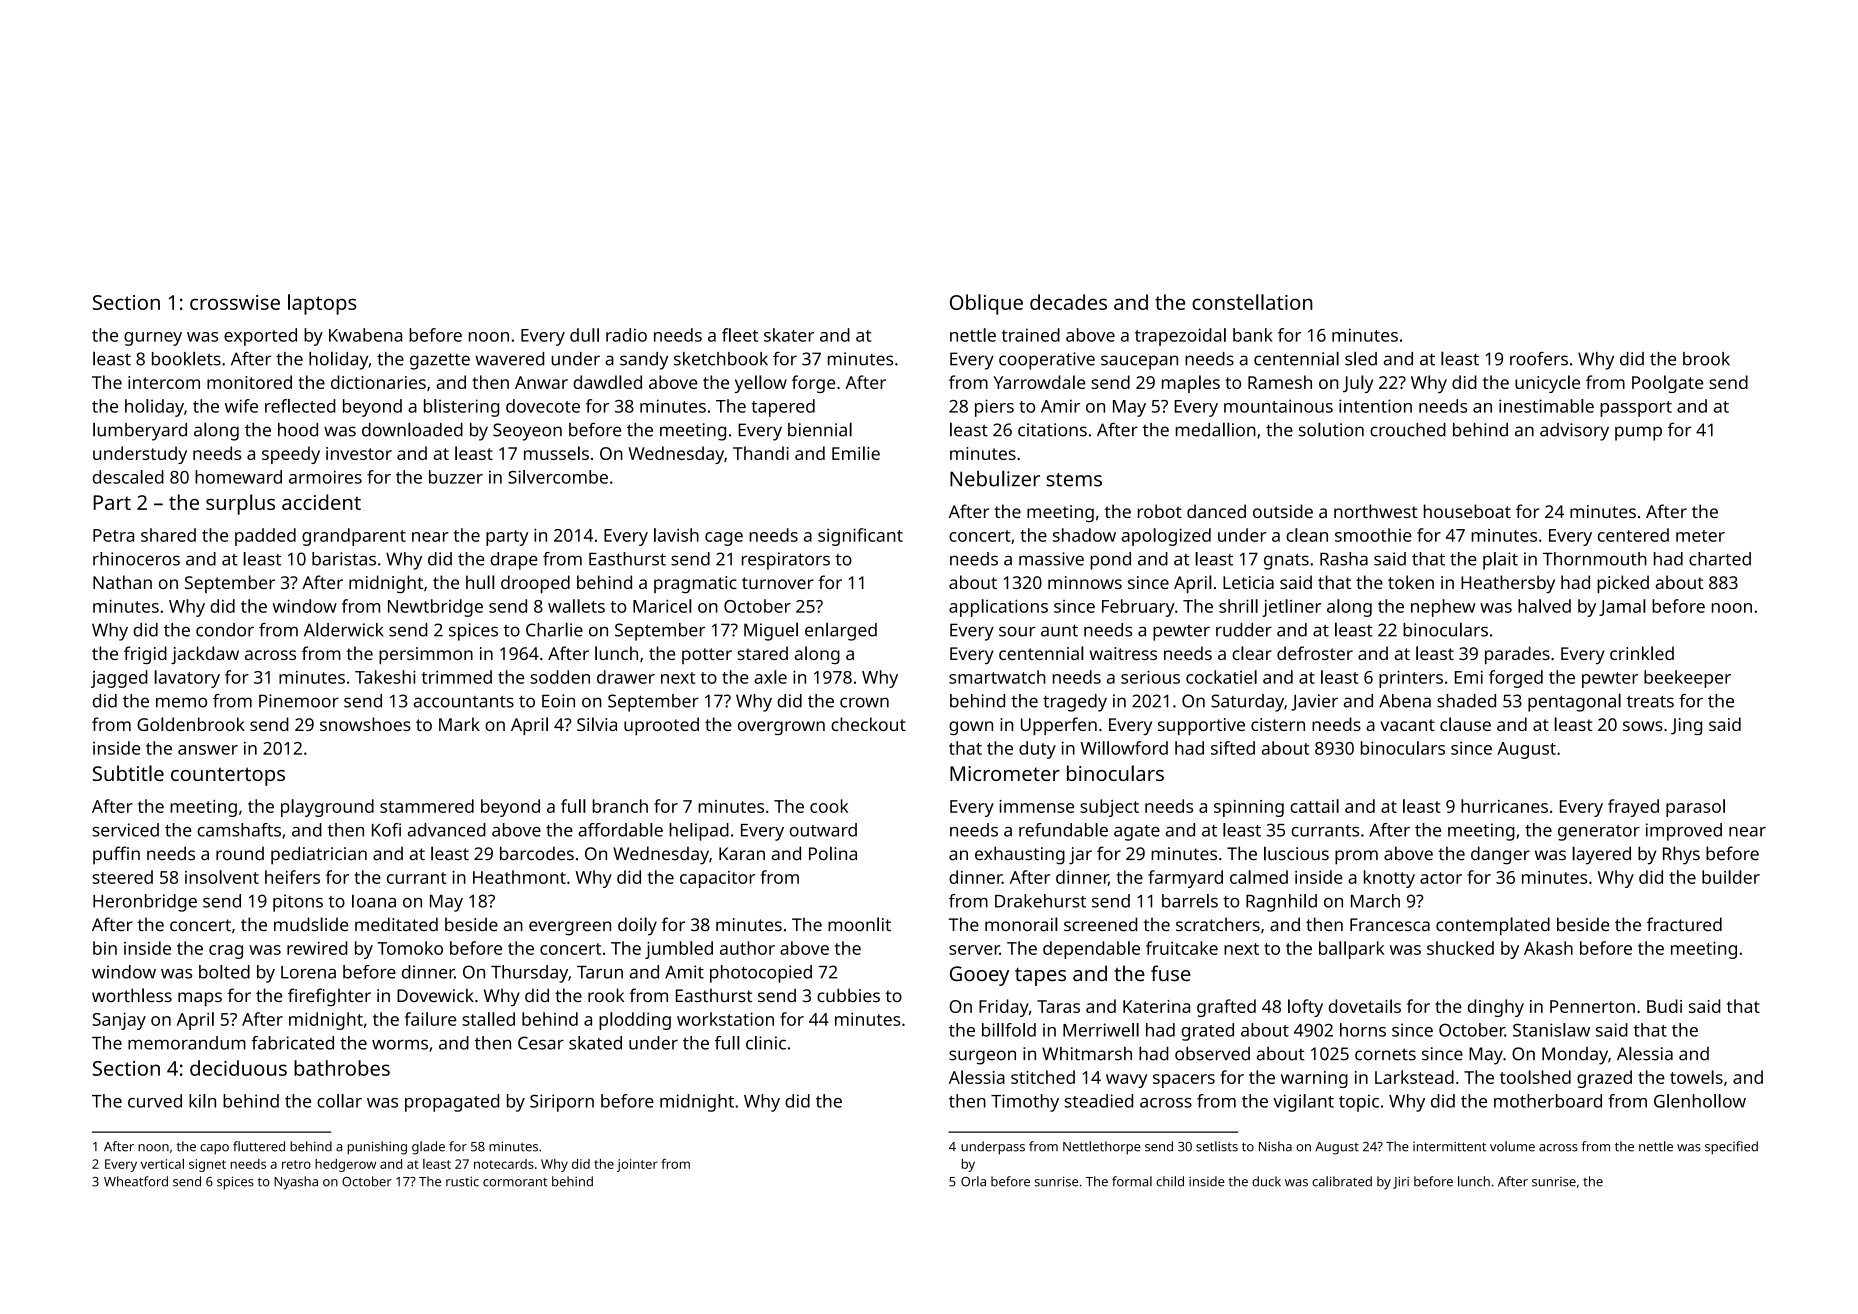  What do you see at coordinates (1684, 924) in the screenshot?
I see `fractured` at bounding box center [1684, 924].
